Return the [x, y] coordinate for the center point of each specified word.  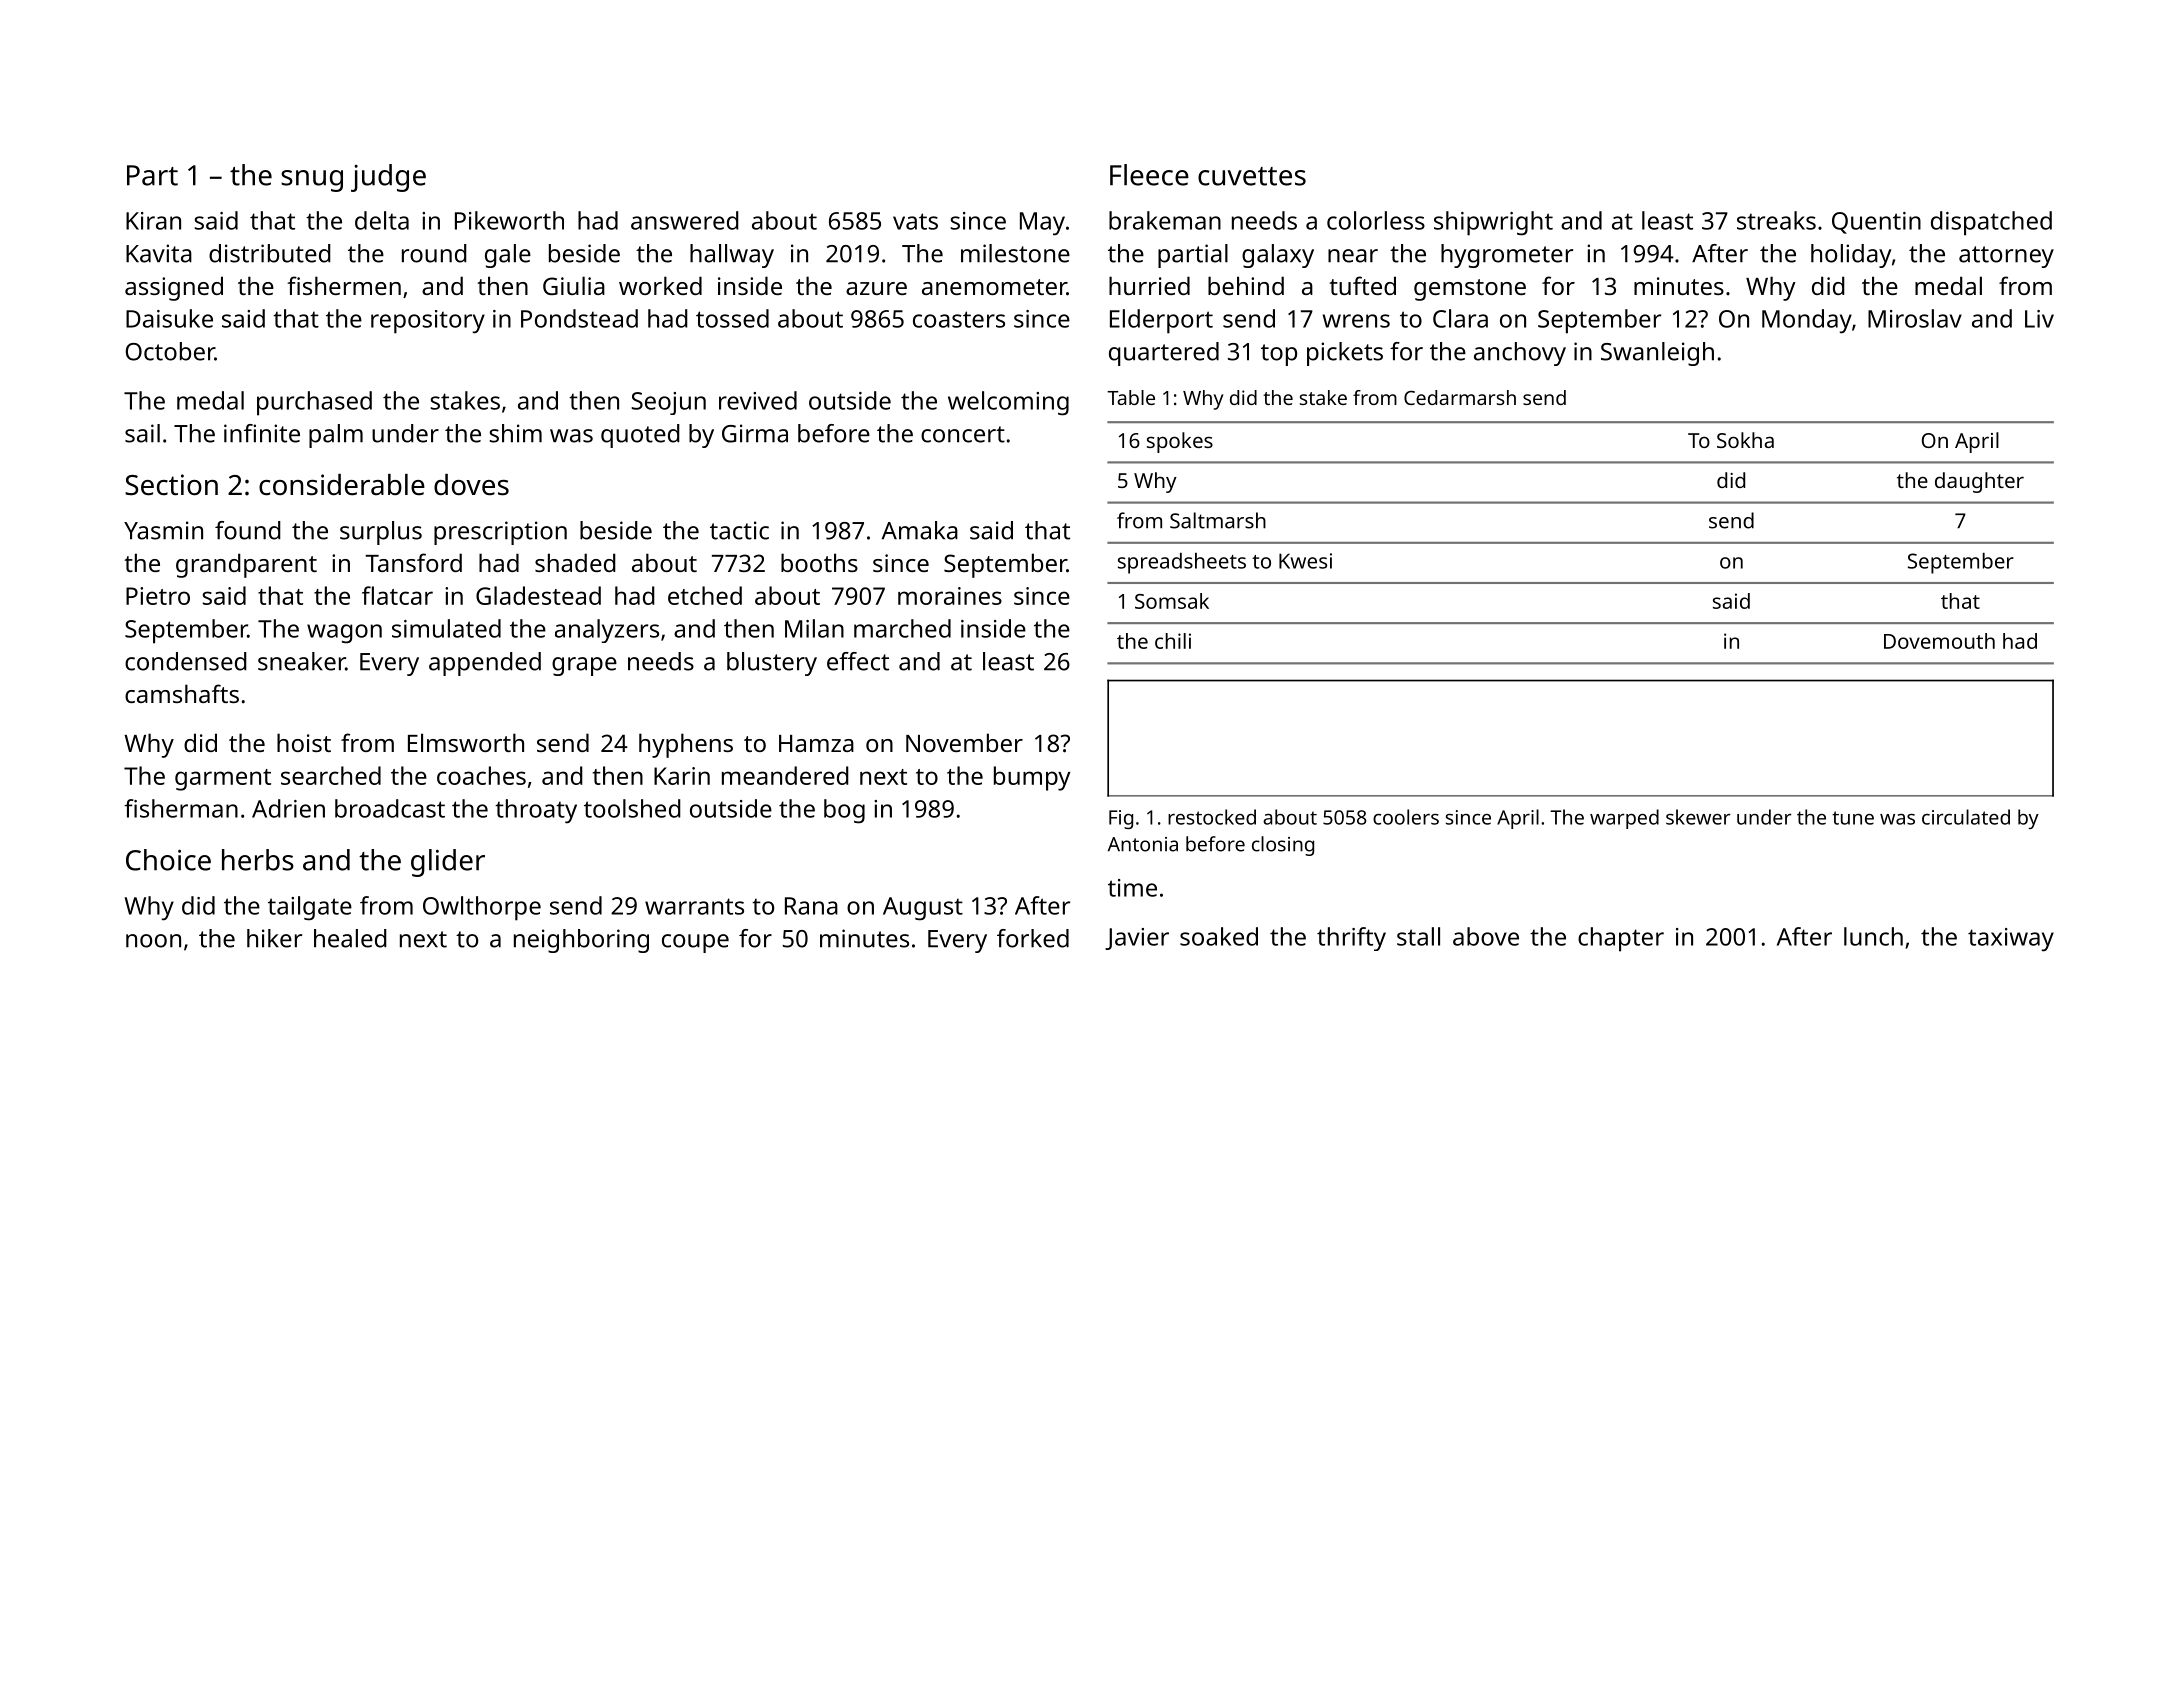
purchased [314, 403]
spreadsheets [1182, 563]
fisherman [181, 808]
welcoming [1008, 403]
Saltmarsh [1218, 520]
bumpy [1032, 778]
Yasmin [163, 530]
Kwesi [1305, 561]
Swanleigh [1657, 354]
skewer [1698, 817]
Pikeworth [509, 220]
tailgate [310, 908]
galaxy [1278, 256]
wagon [344, 634]
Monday [1807, 321]
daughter [1979, 482]
